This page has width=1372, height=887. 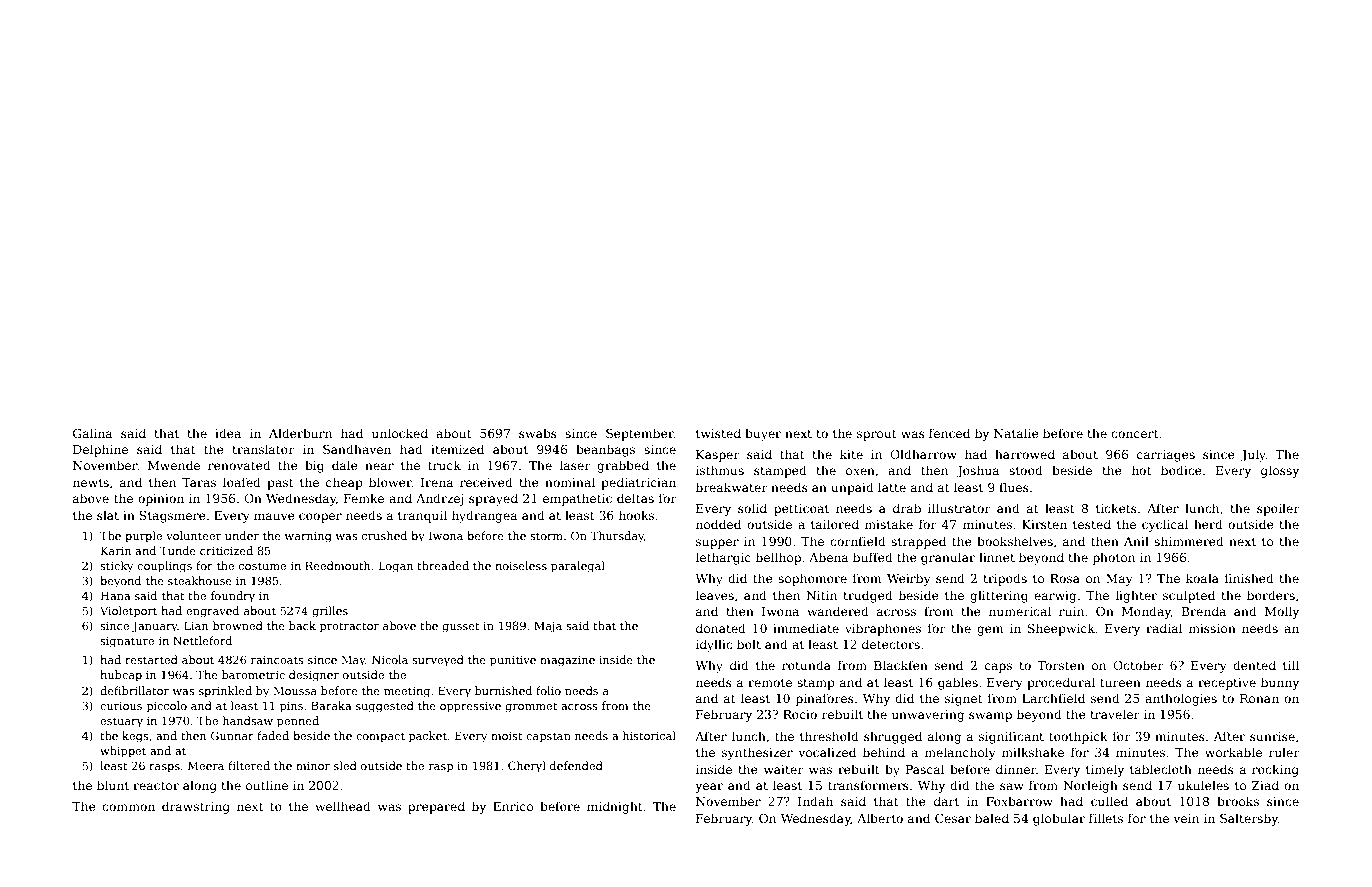 I want to click on folio, so click(x=548, y=690).
